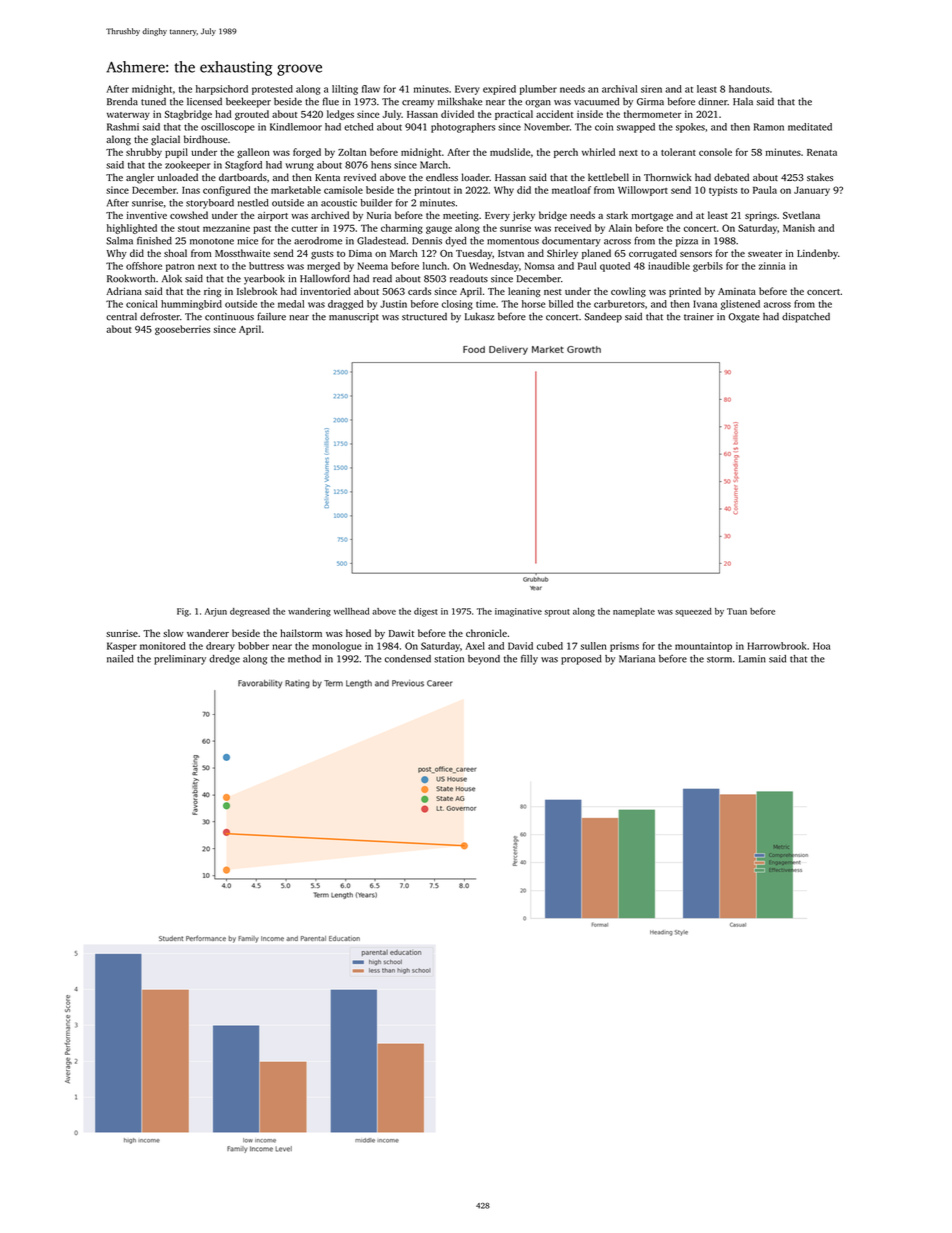 This screenshot has height=1233, width=952. I want to click on handouts, so click(749, 89).
